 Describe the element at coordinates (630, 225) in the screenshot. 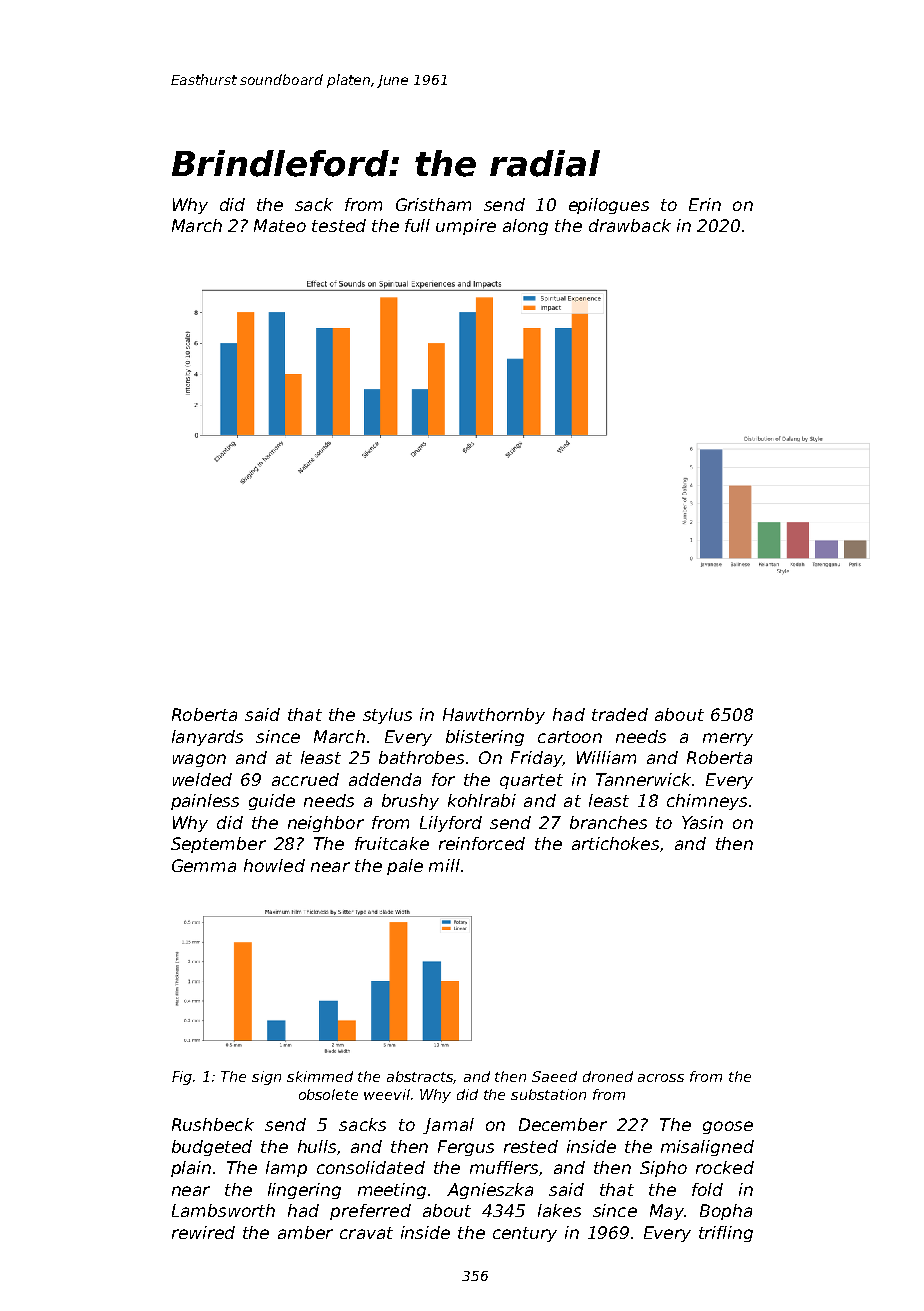

I see `drawback` at that location.
